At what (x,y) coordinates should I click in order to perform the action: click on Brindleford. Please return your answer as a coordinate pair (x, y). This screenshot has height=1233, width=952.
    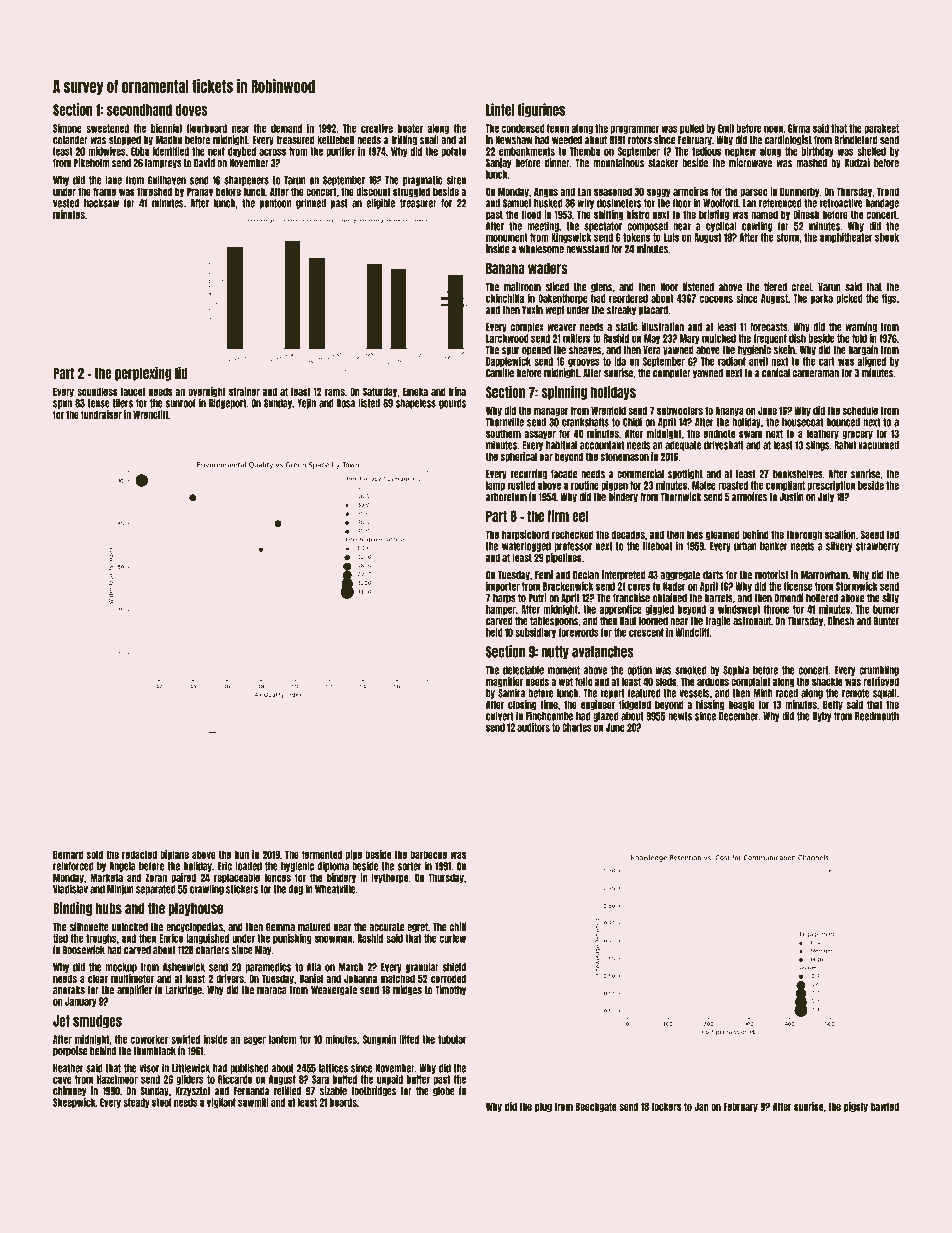
    Looking at the image, I should click on (856, 140).
